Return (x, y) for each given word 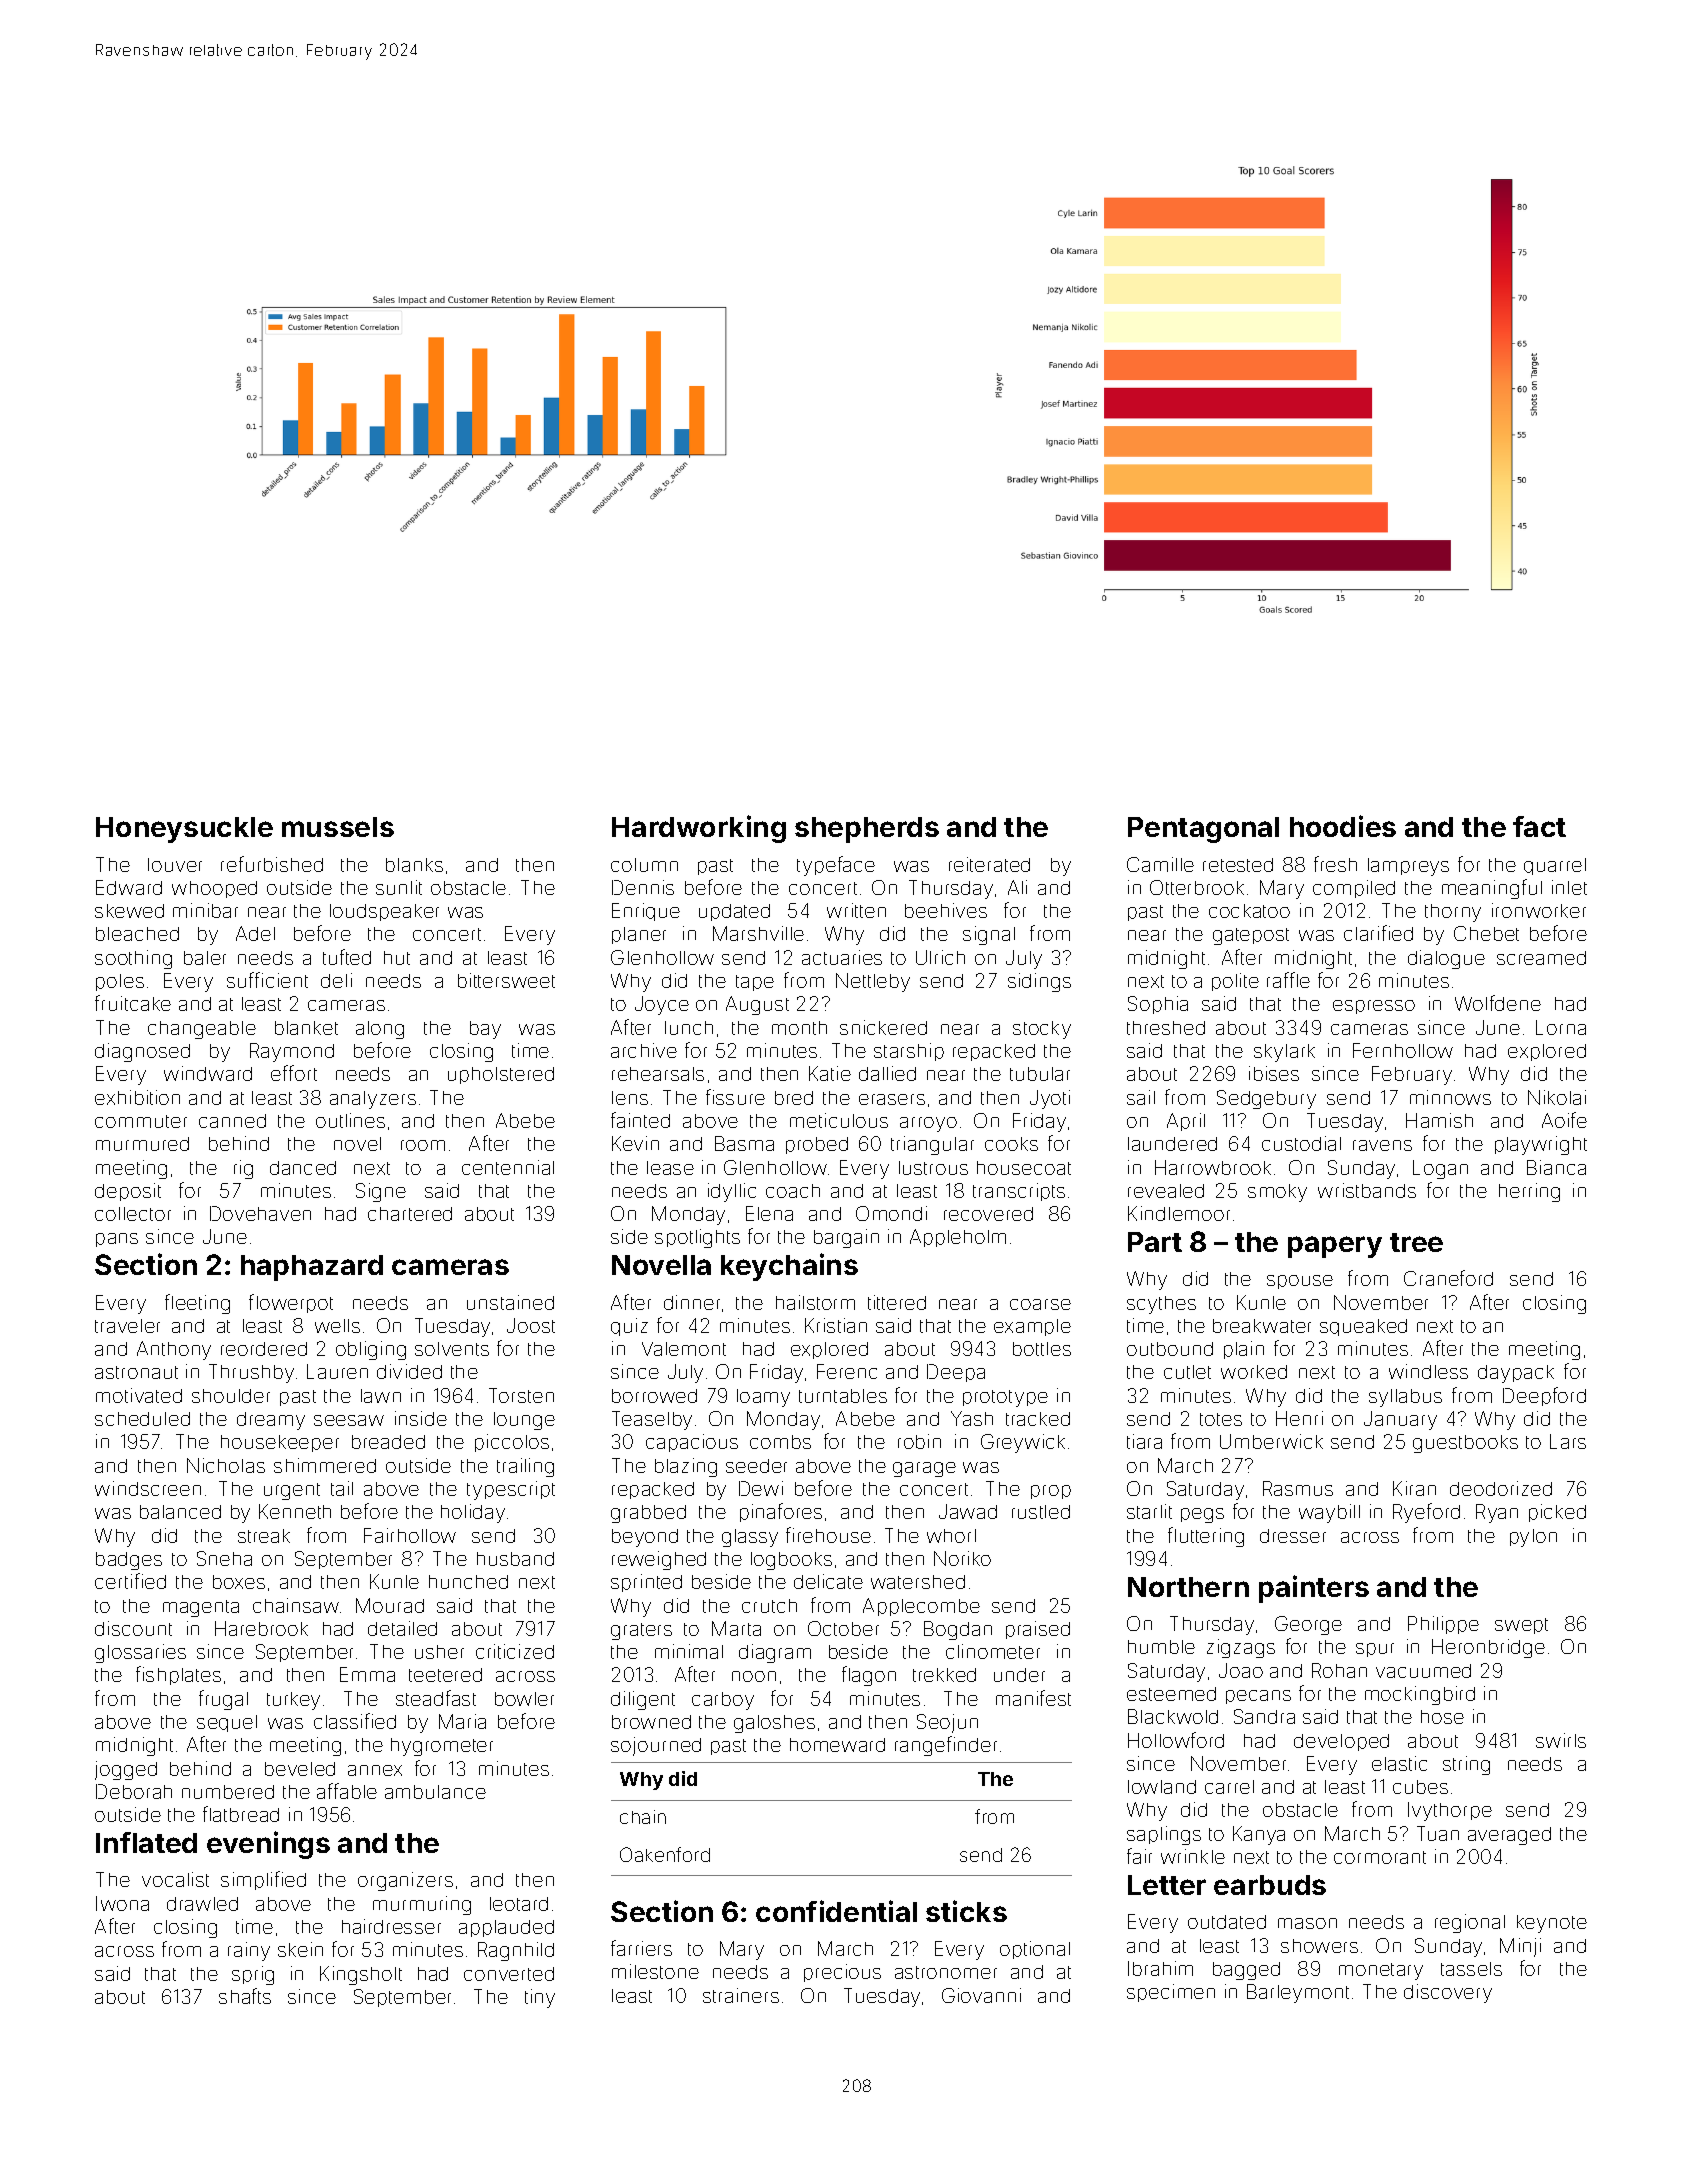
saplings (1164, 1835)
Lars (1568, 1441)
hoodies (1343, 826)
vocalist (175, 1879)
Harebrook (261, 1628)
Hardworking (699, 829)
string (1466, 1765)
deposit (128, 1192)
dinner (692, 1302)
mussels (338, 827)
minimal (689, 1651)
